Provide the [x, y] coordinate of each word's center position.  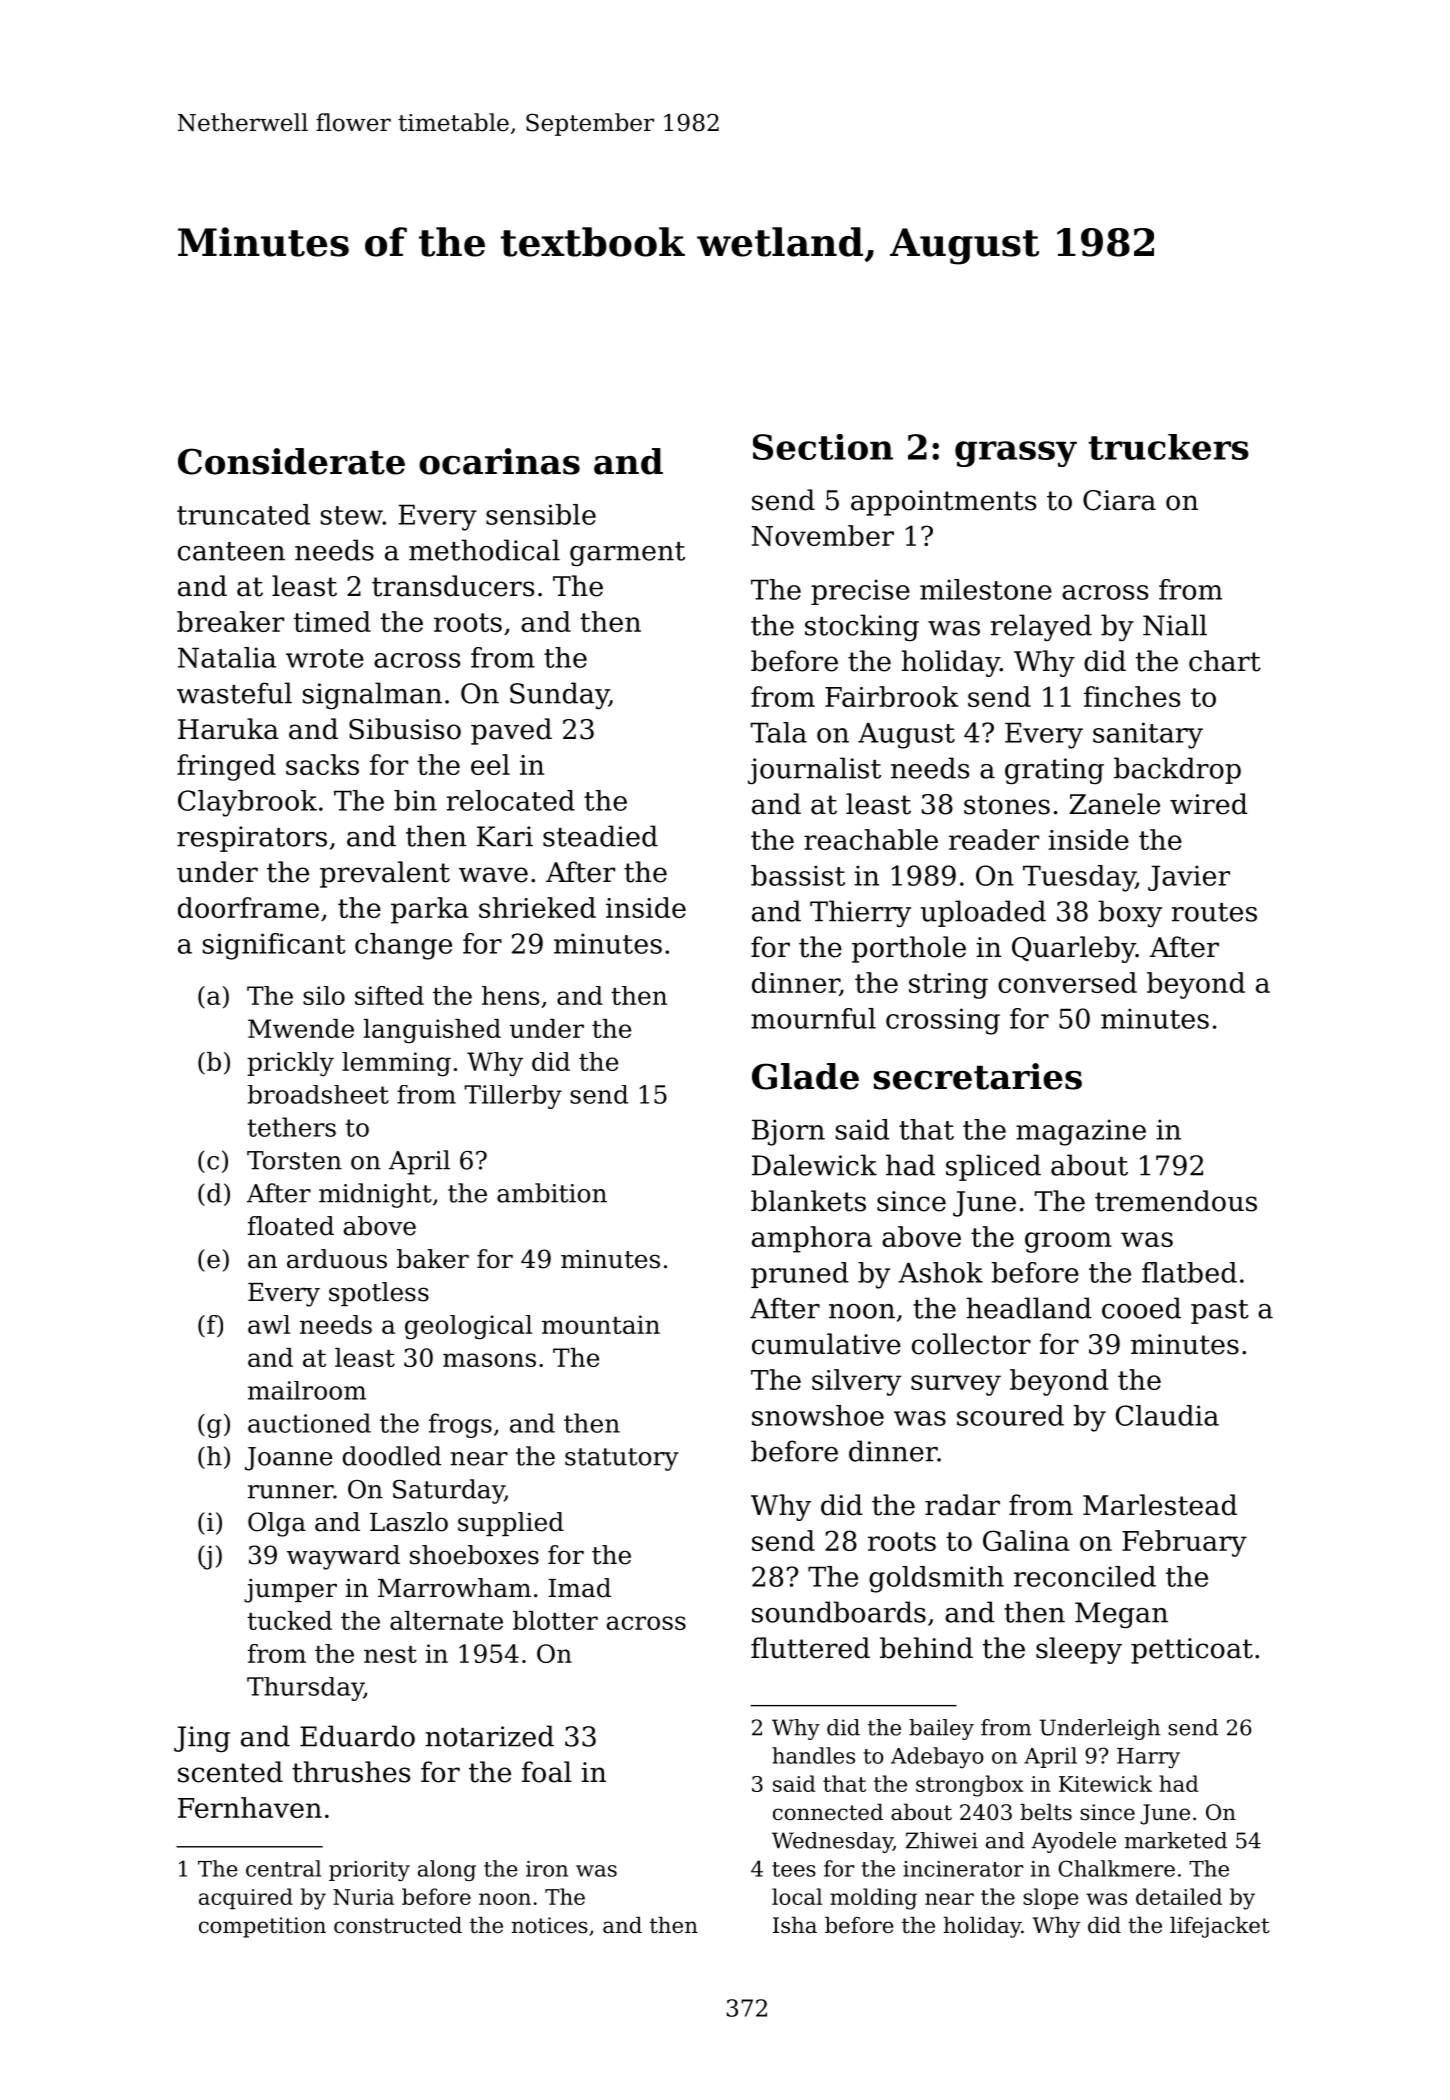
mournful [813, 1018]
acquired [246, 1898]
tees [794, 1869]
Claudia [1167, 1415]
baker [433, 1259]
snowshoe [818, 1415]
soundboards [839, 1612]
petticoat [1192, 1651]
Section [823, 447]
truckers [1169, 447]
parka [430, 910]
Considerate [291, 461]
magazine [1081, 1132]
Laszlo [409, 1522]
